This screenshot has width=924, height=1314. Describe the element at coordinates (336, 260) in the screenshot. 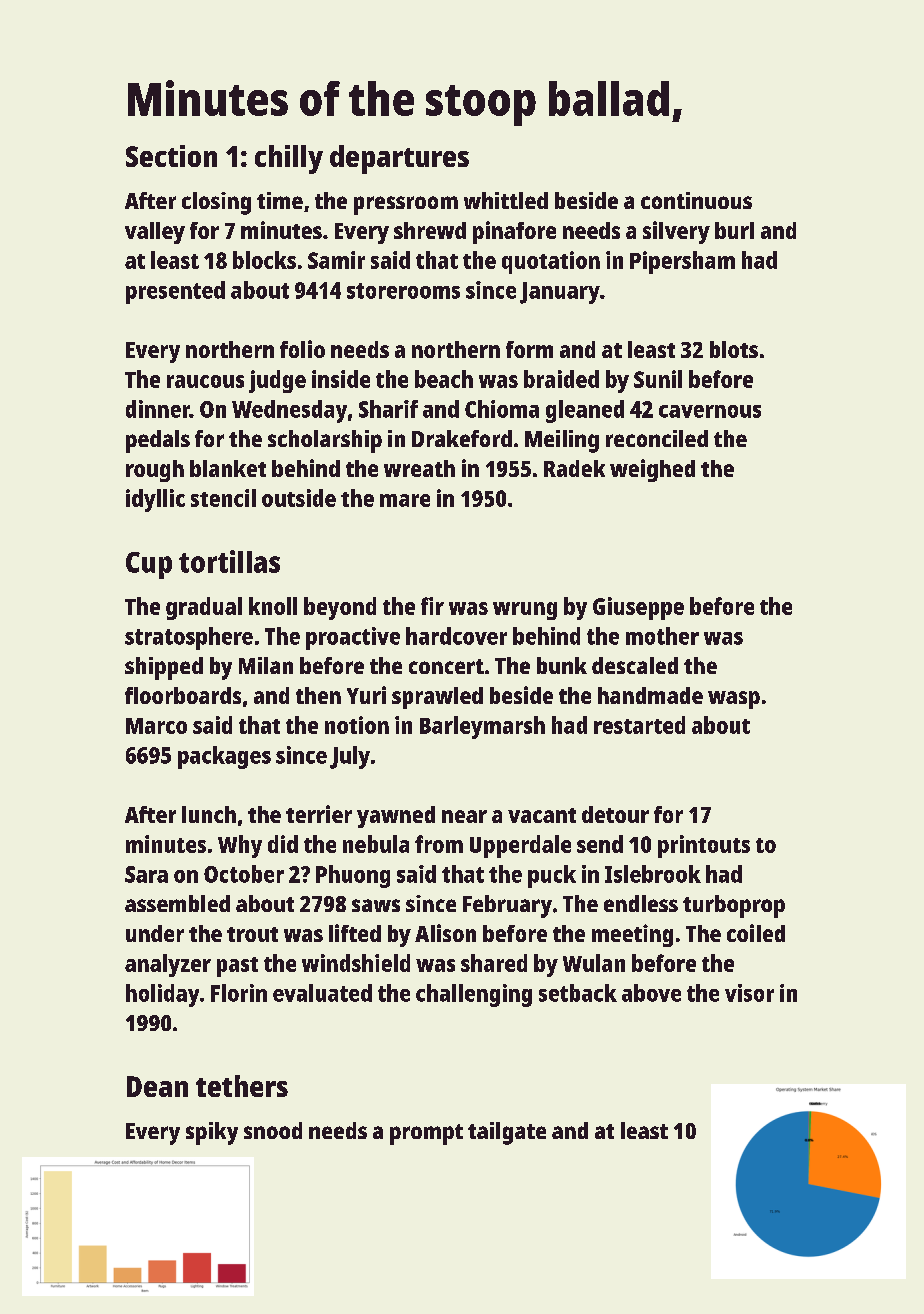

I see `Samir` at that location.
